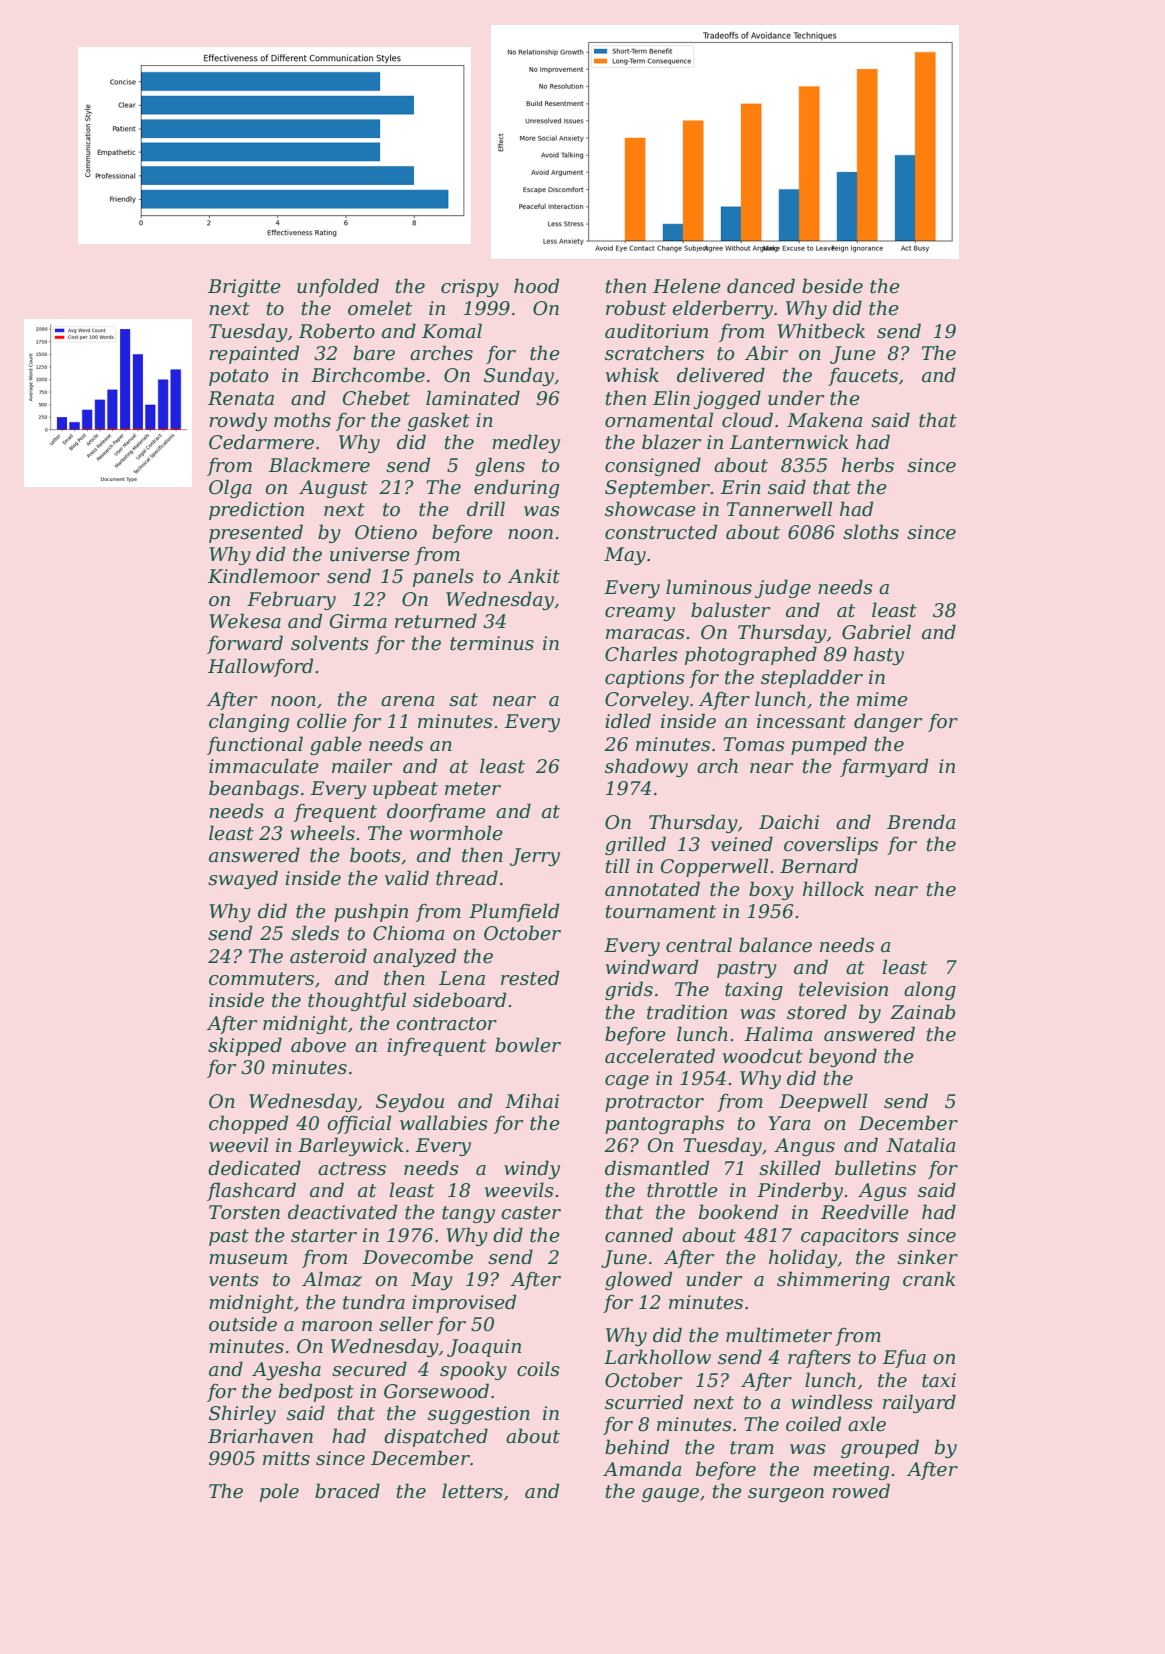  Describe the element at coordinates (242, 1414) in the screenshot. I see `Shirley` at that location.
